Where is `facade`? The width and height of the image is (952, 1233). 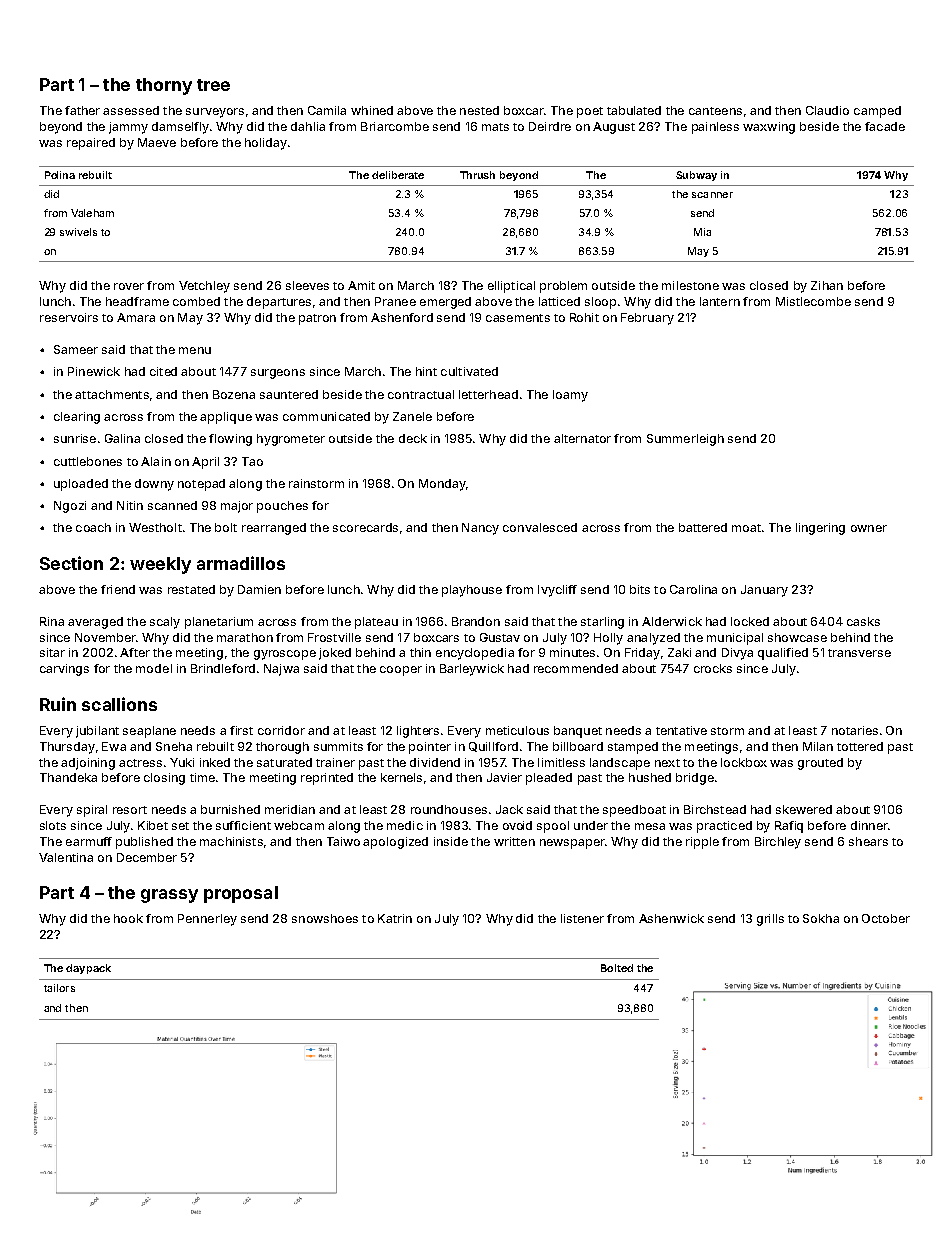 facade is located at coordinates (885, 126).
